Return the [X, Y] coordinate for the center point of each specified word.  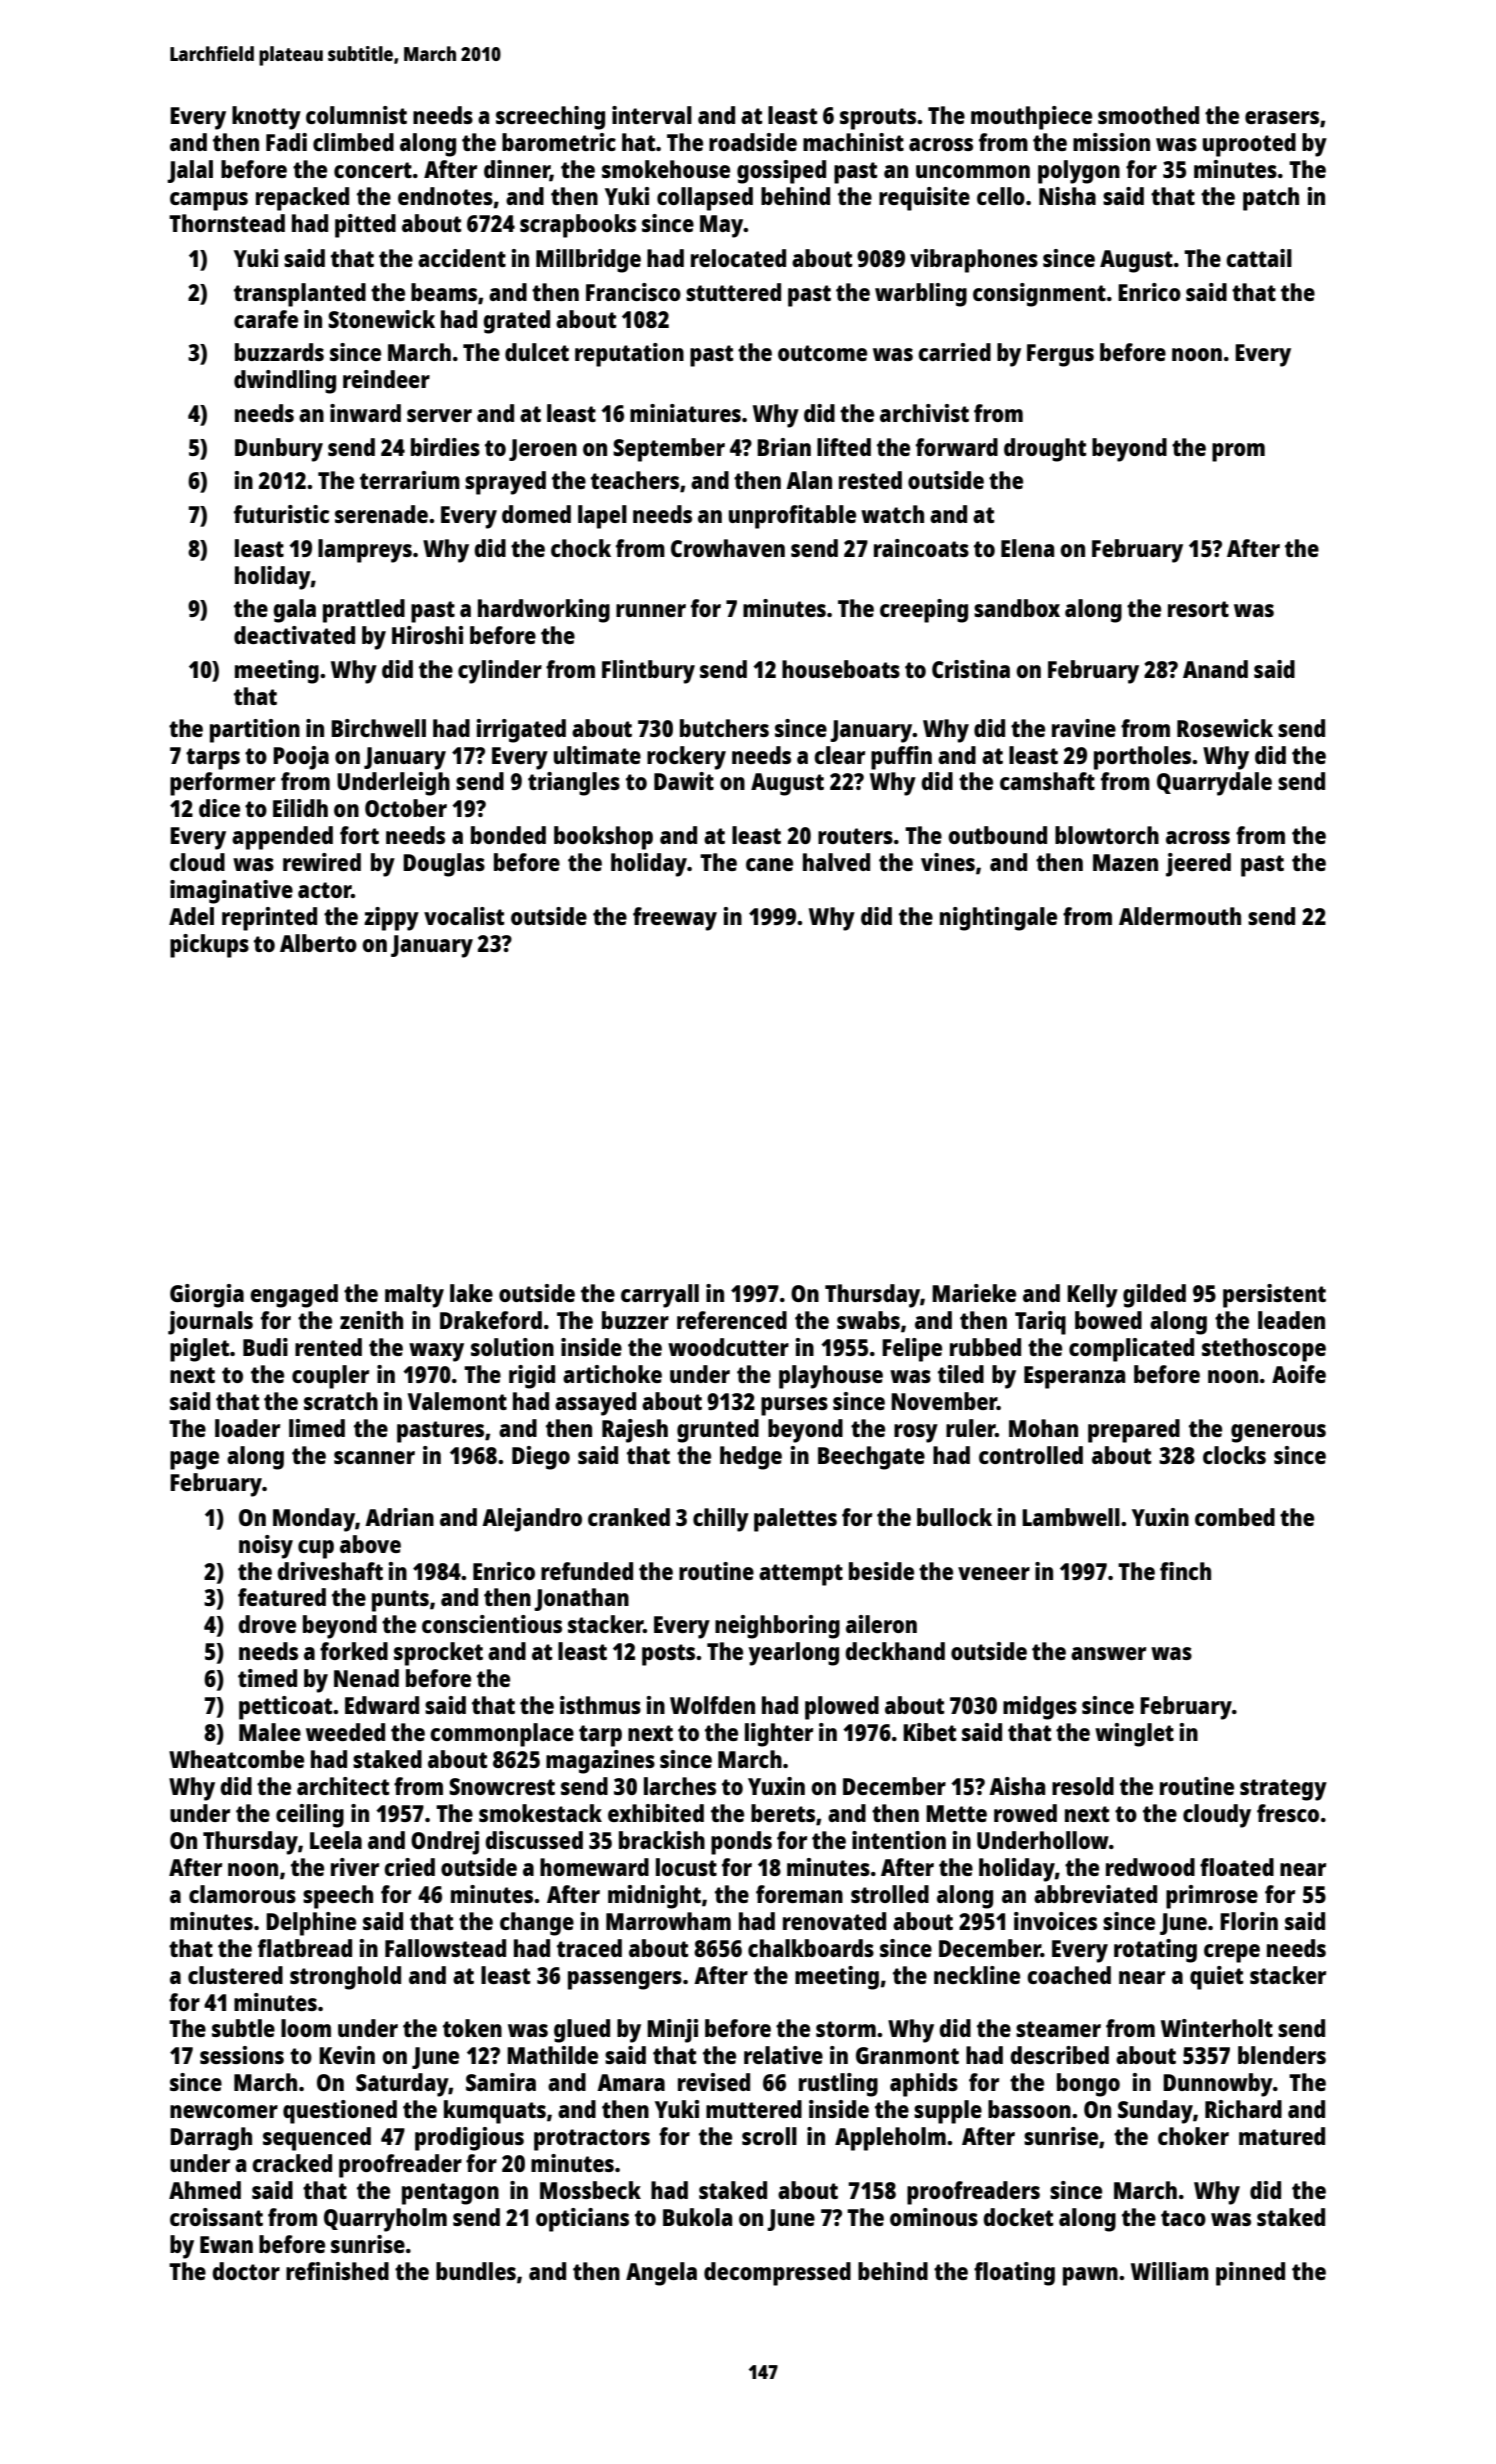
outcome [822, 353]
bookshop [603, 838]
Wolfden [712, 1705]
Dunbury [279, 450]
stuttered [733, 292]
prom [1238, 452]
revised [714, 2082]
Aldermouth [1180, 916]
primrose [1212, 1897]
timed [267, 1678]
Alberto [318, 943]
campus [209, 201]
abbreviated [1095, 1894]
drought [1045, 450]
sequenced [317, 2139]
